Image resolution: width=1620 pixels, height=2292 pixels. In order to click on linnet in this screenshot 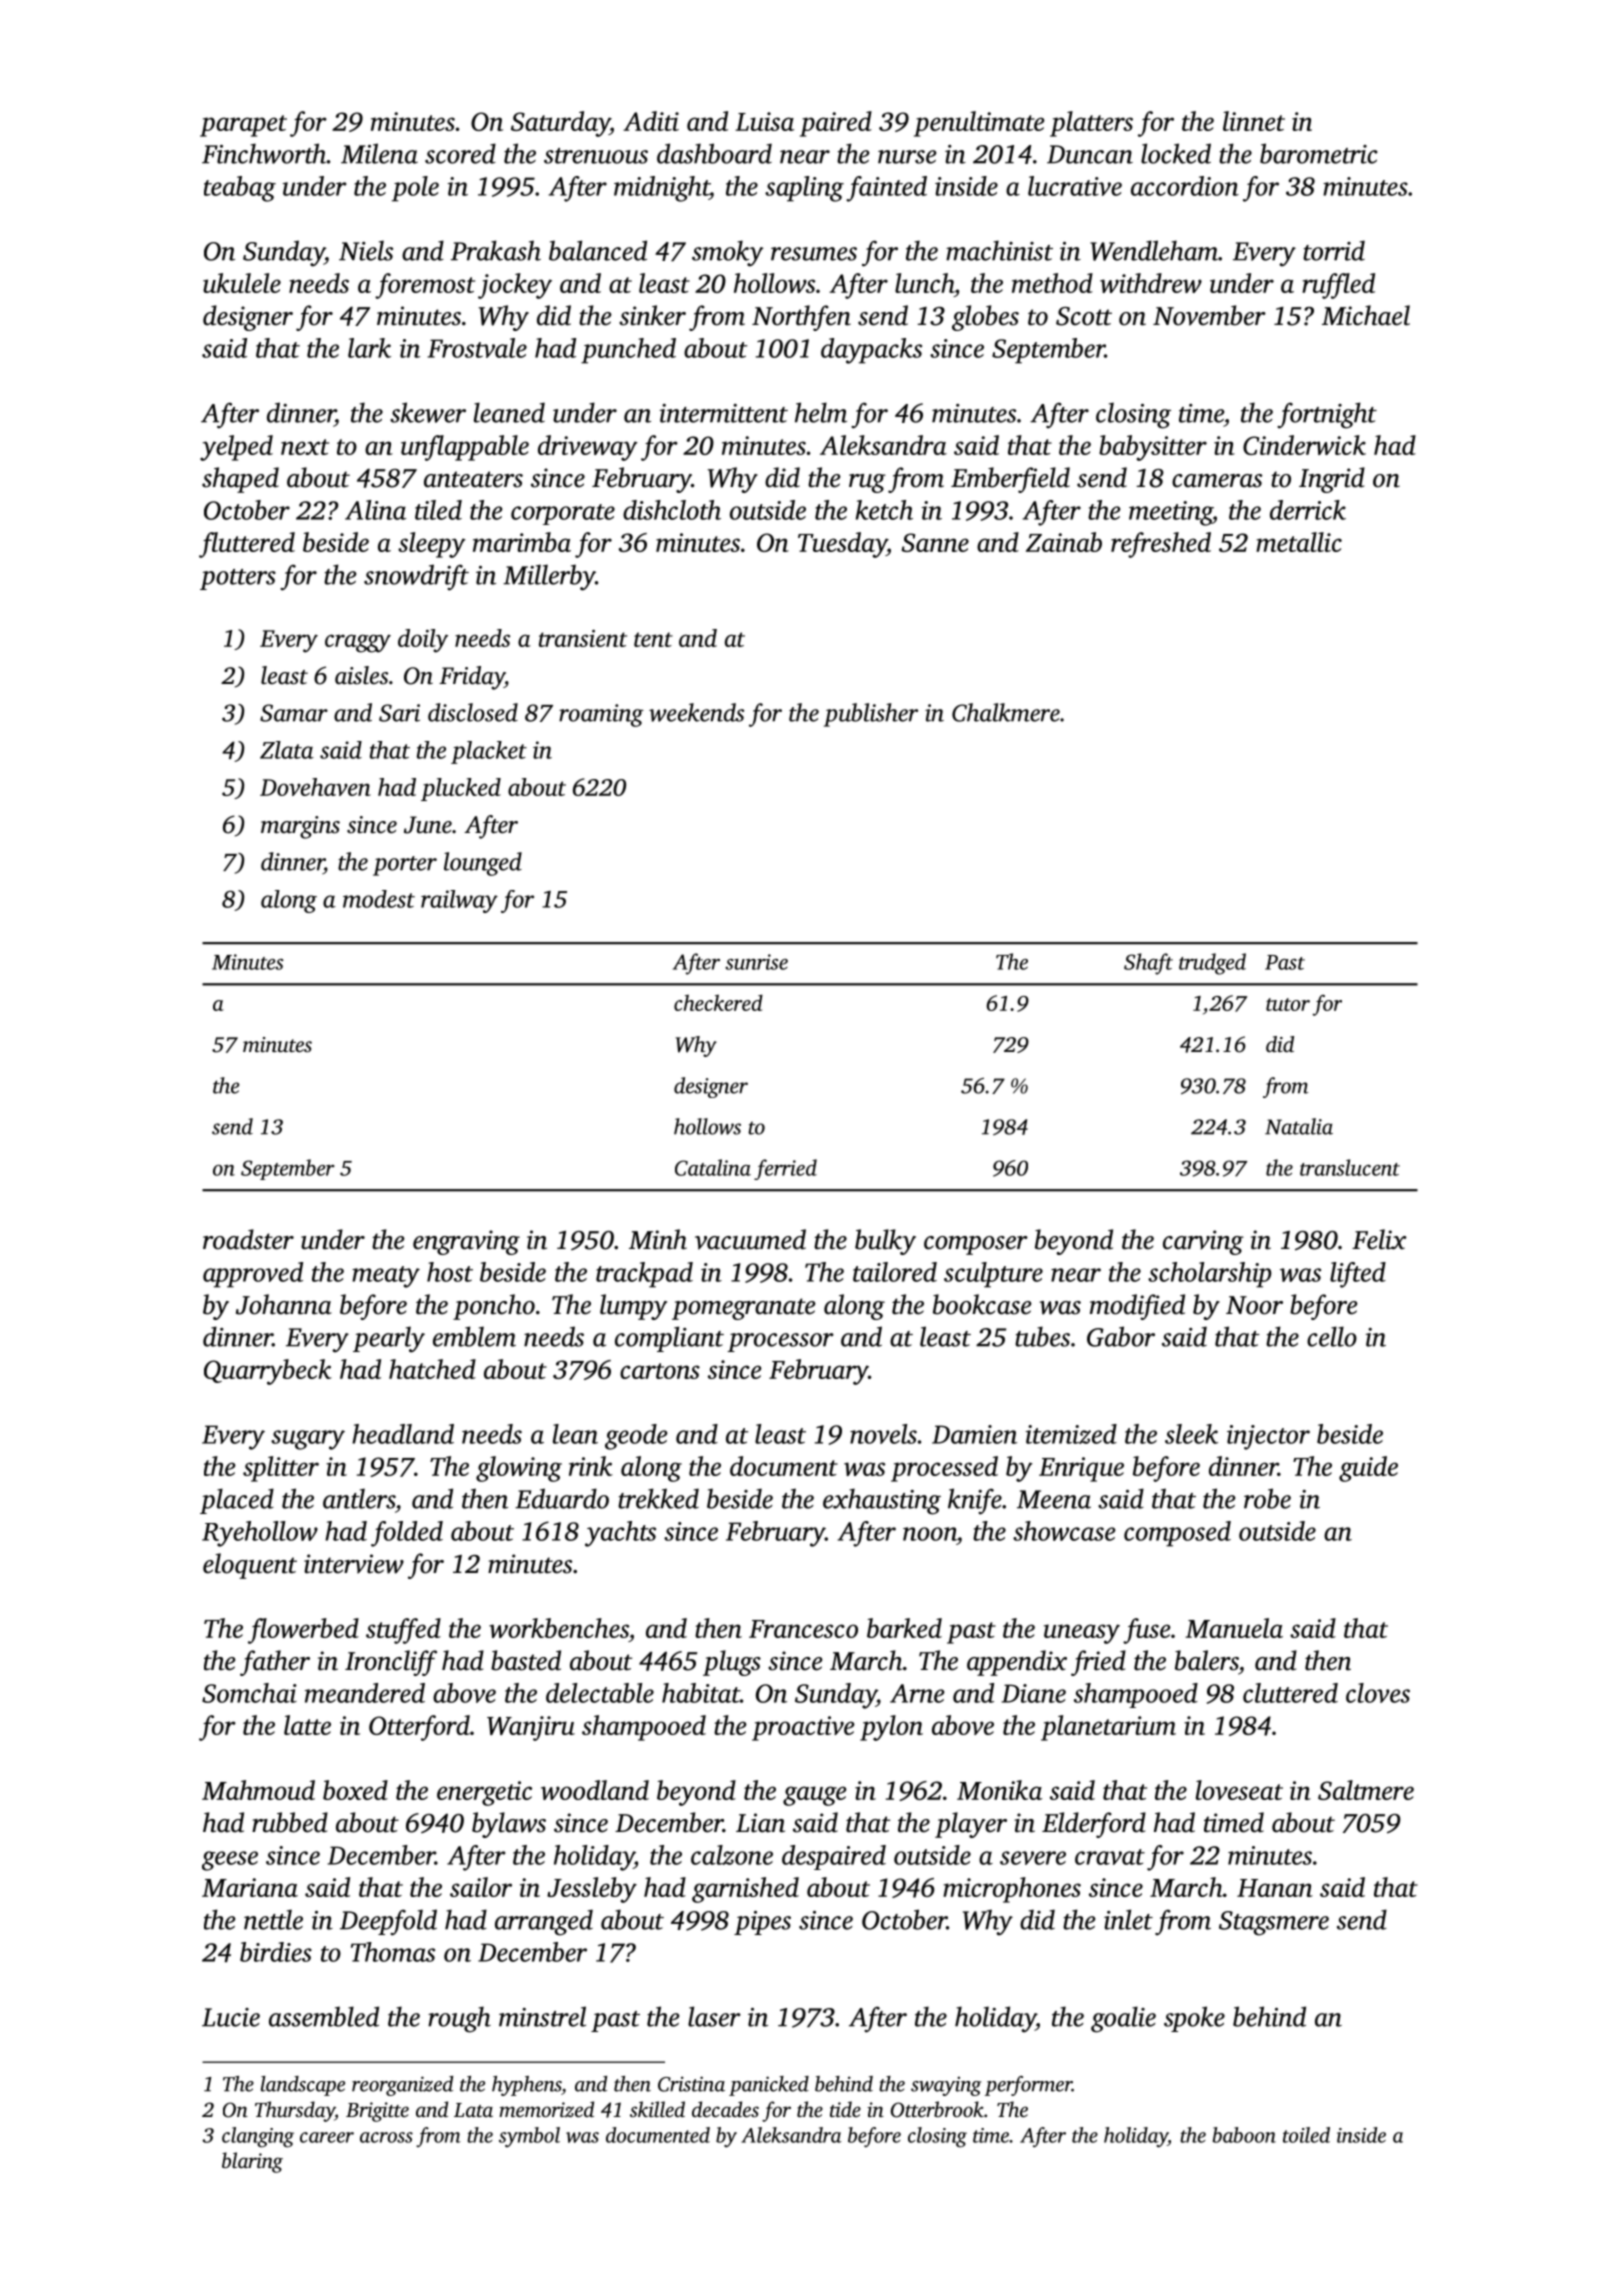, I will do `click(1254, 121)`.
